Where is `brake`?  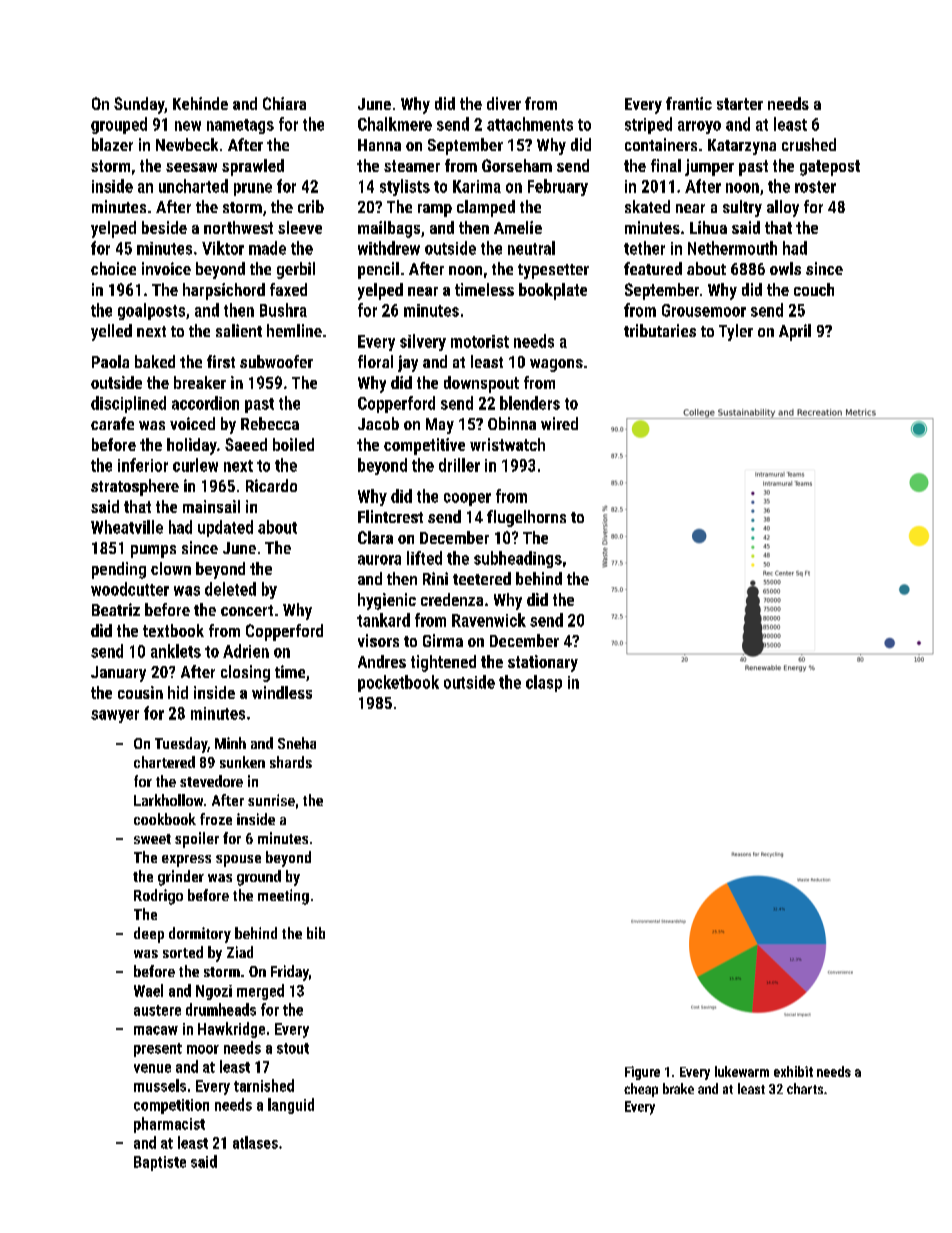
brake is located at coordinates (678, 1088).
